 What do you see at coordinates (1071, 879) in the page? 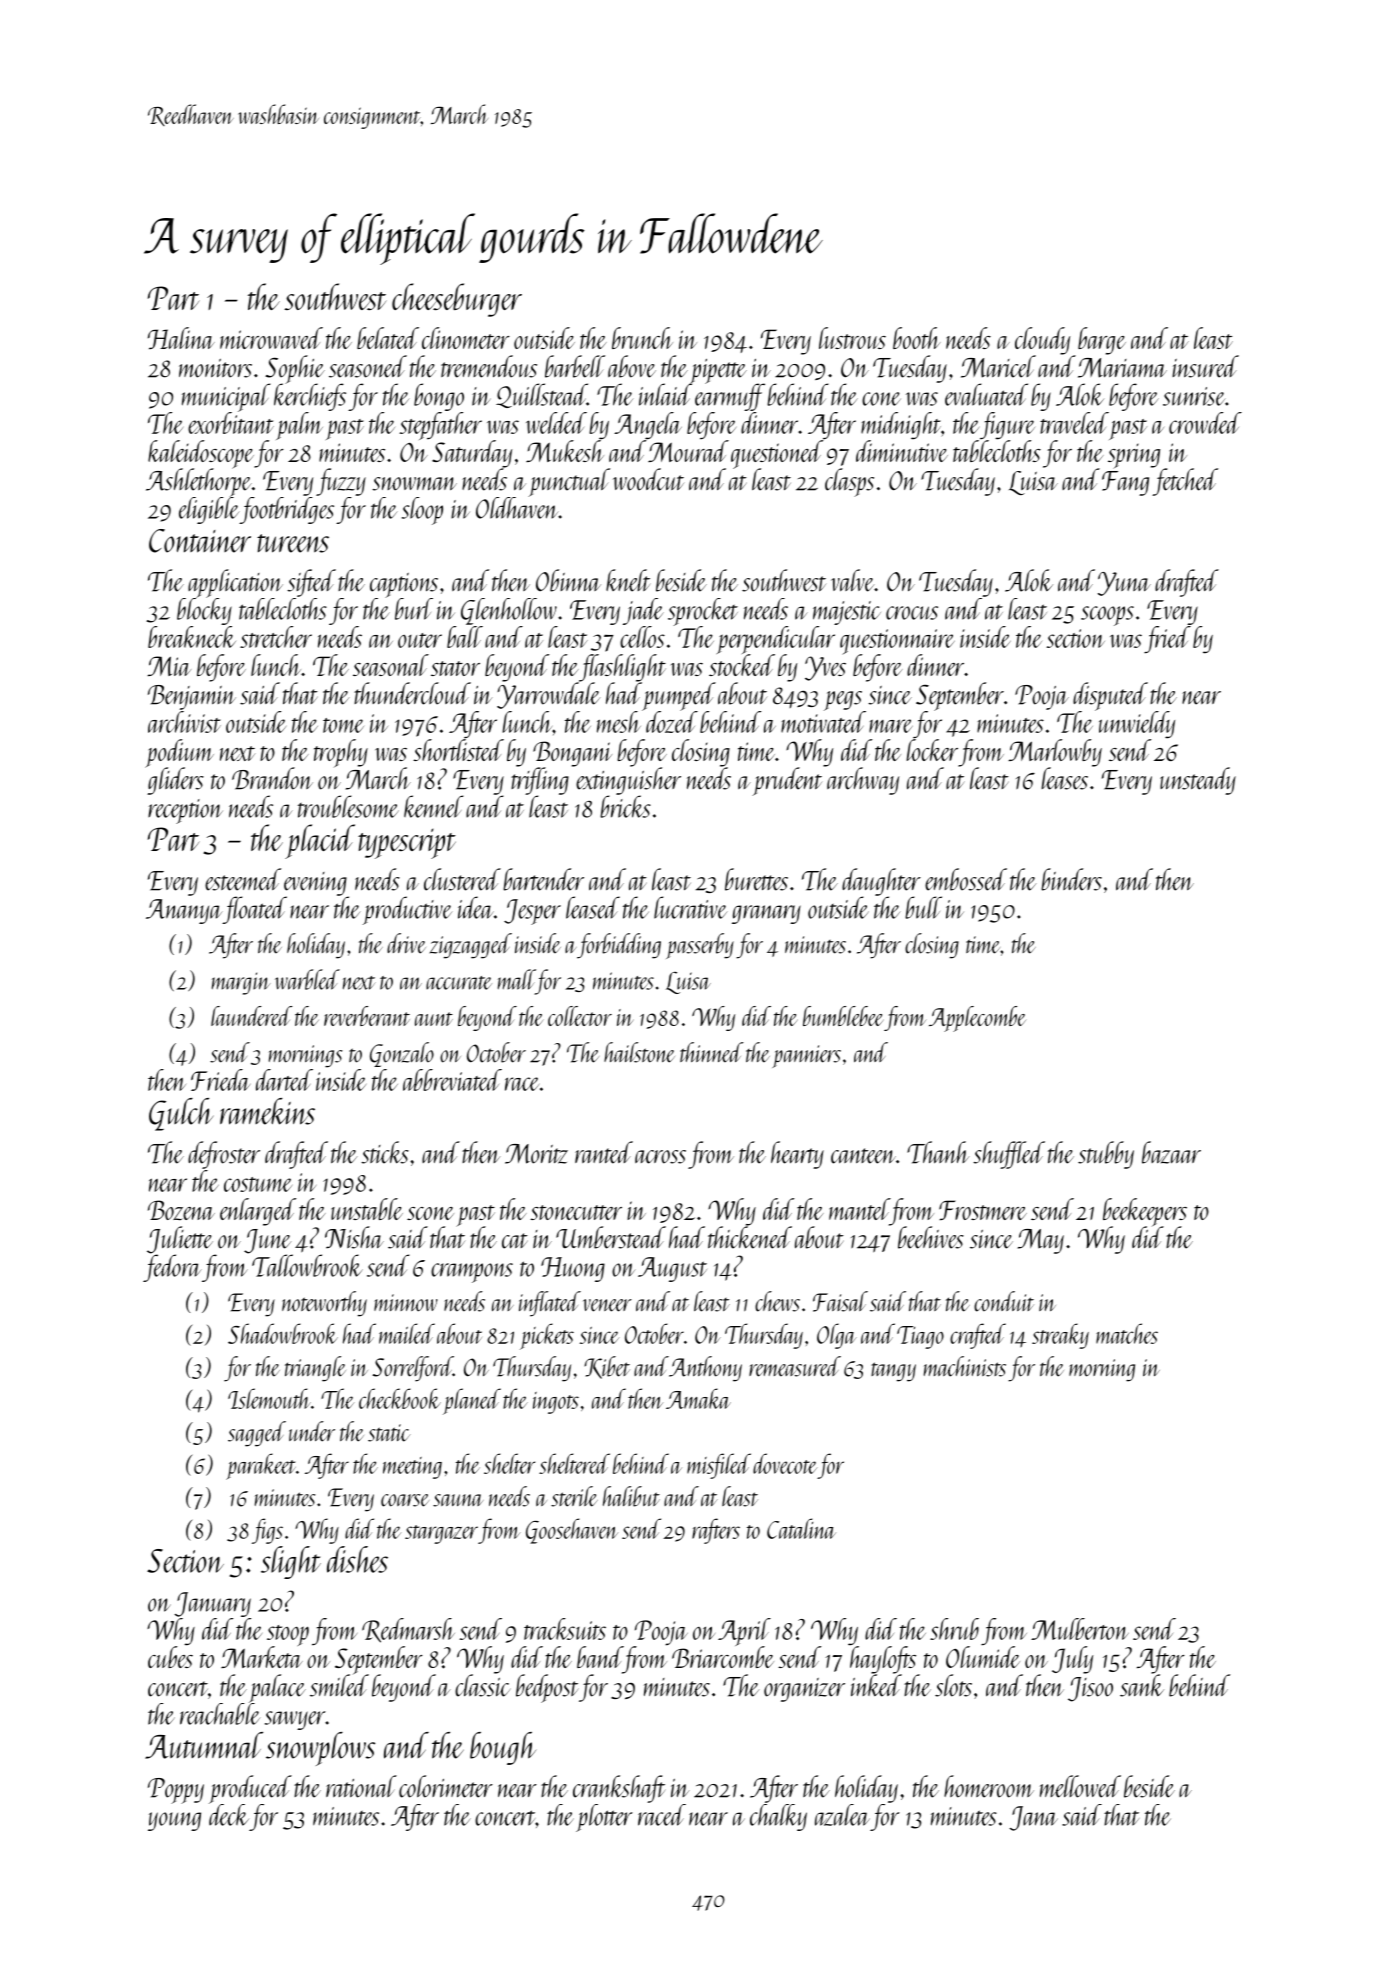
I see `binders` at bounding box center [1071, 879].
